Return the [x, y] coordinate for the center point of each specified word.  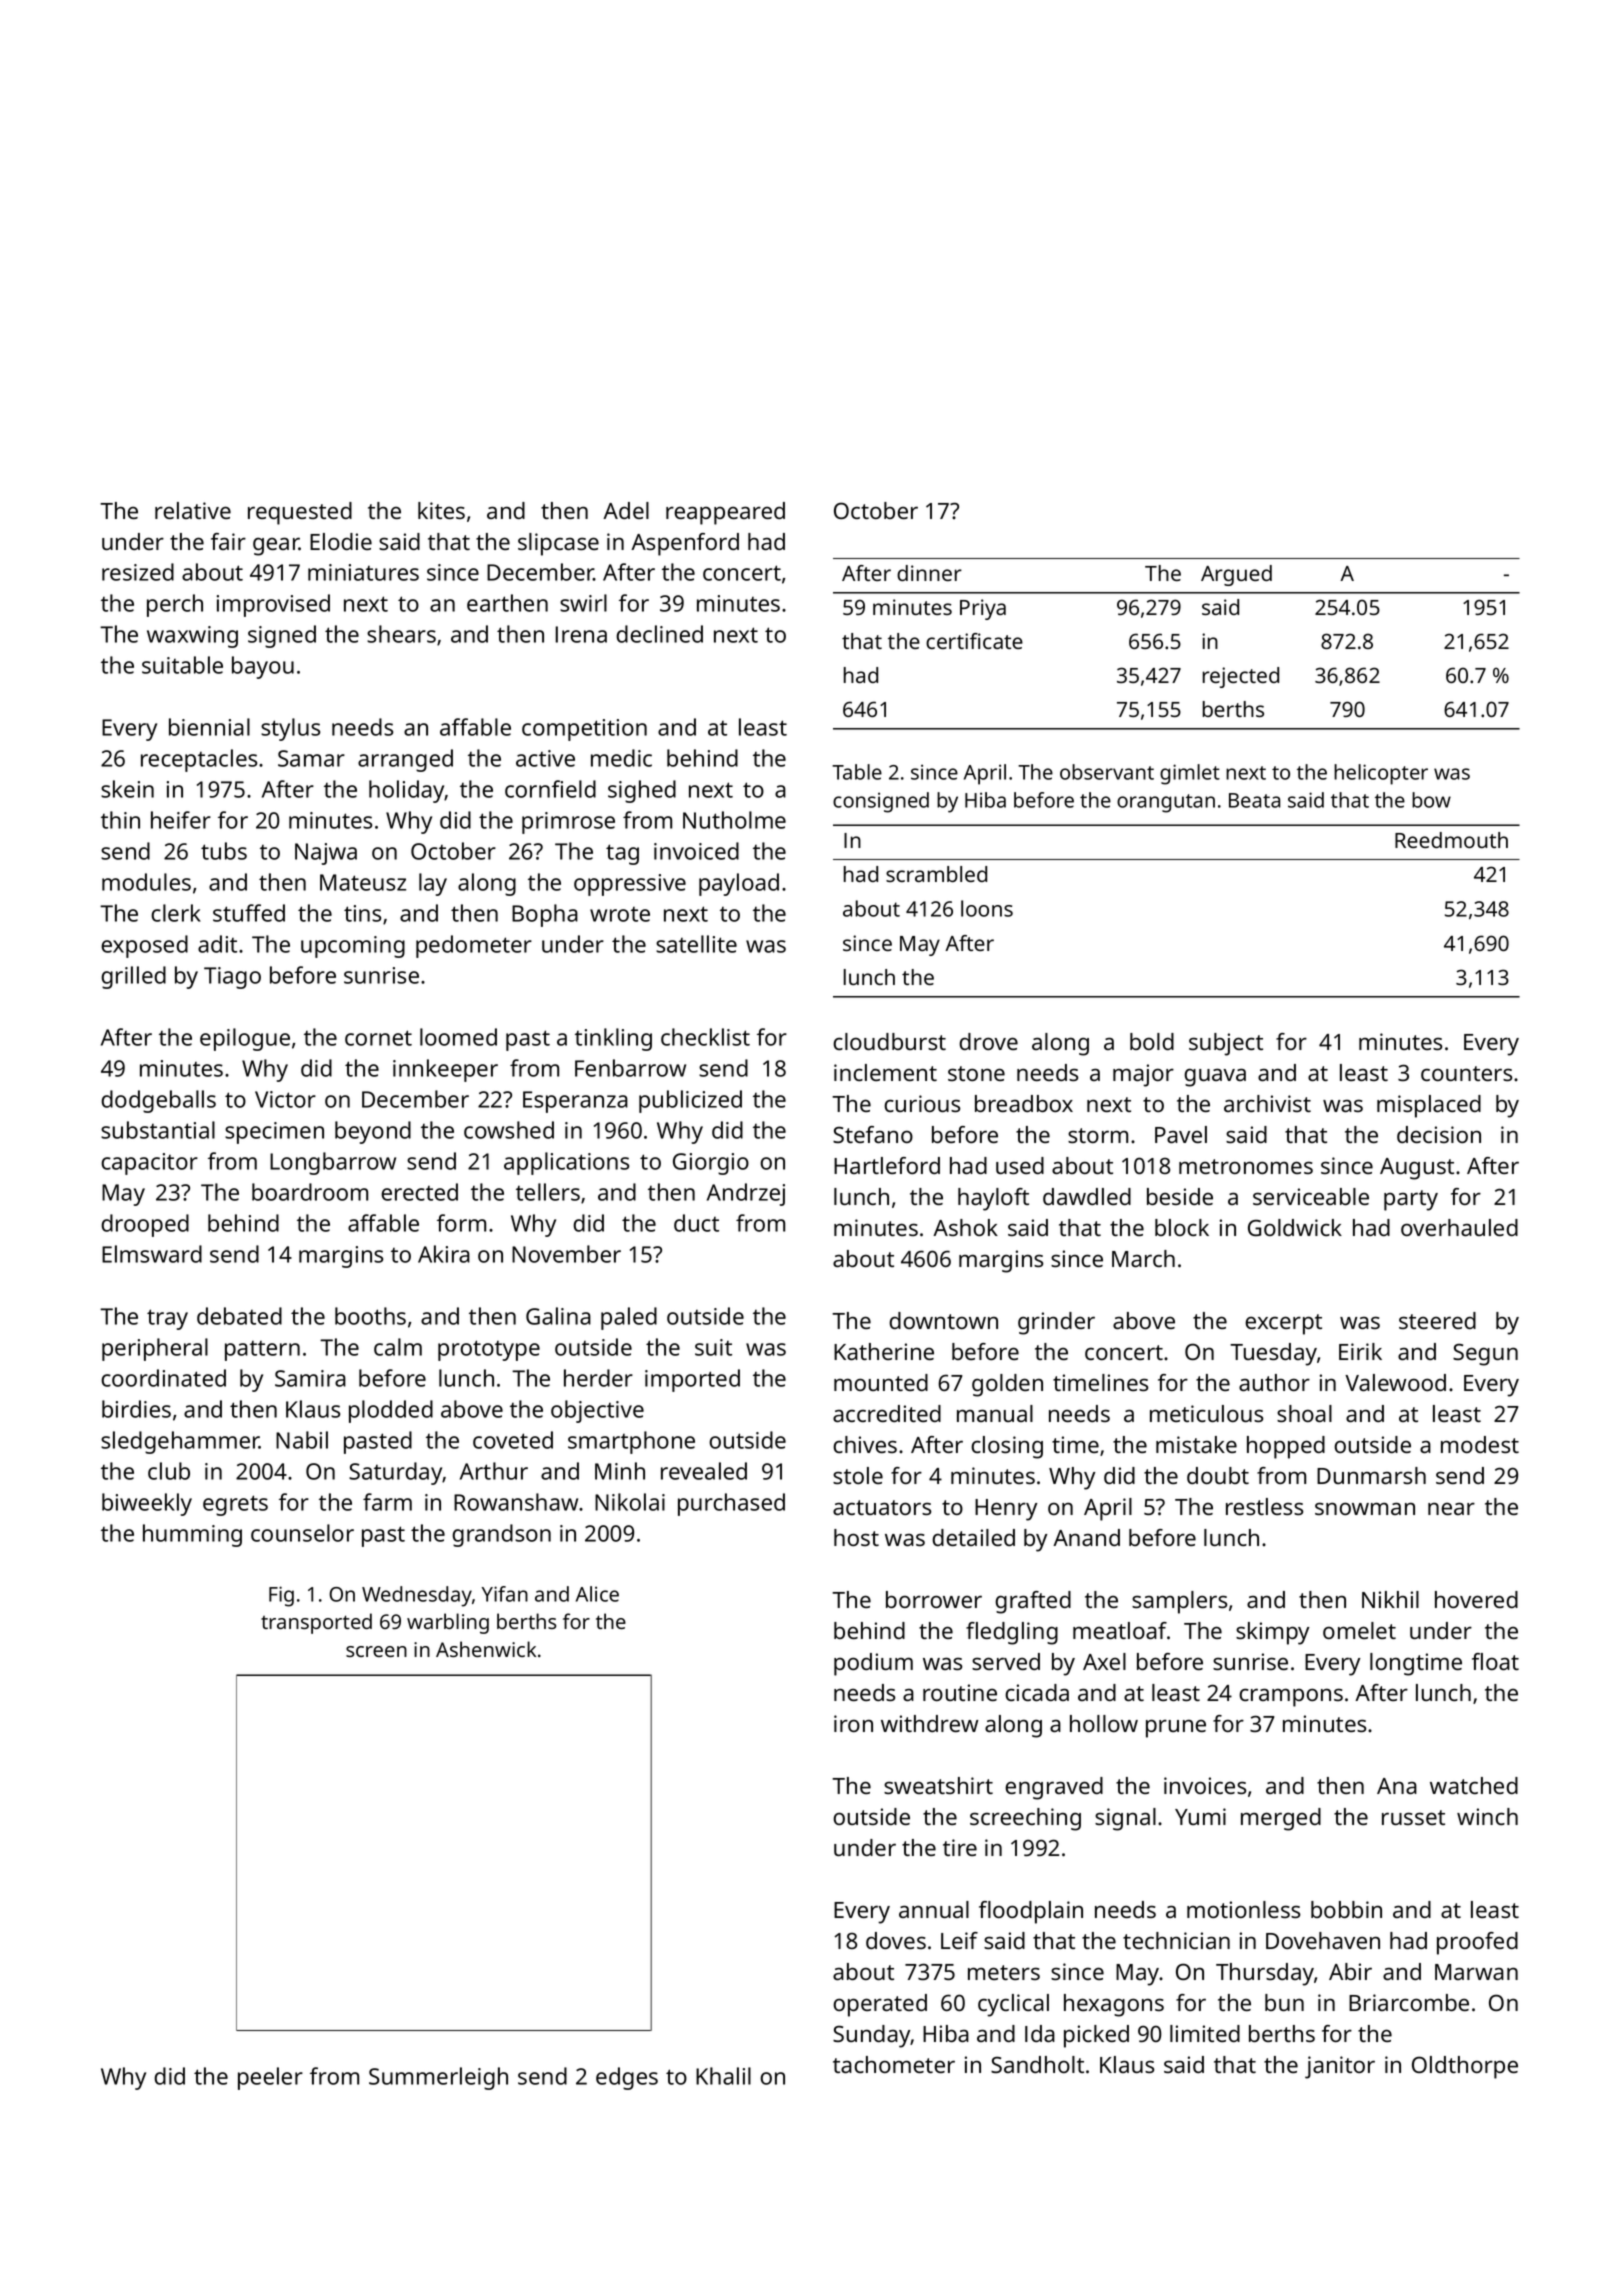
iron [853, 1723]
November [566, 1254]
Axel [1104, 1661]
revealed [704, 1471]
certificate [974, 641]
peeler [270, 2078]
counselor [302, 1533]
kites [441, 510]
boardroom [310, 1192]
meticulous [1206, 1413]
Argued [1236, 575]
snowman [1365, 1508]
